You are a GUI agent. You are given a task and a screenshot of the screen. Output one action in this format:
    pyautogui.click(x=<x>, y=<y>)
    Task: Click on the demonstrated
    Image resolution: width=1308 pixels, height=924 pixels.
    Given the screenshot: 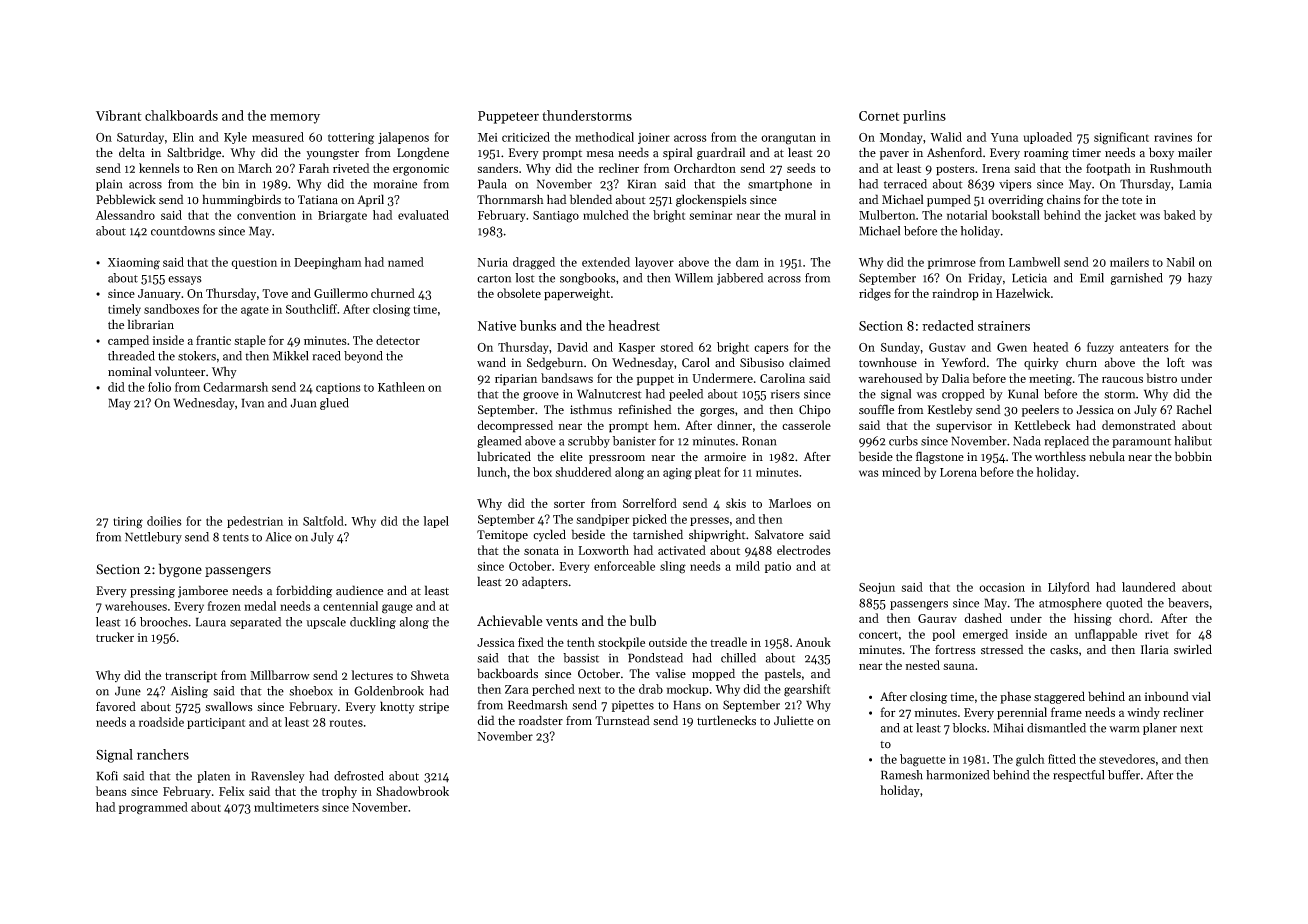 What is the action you would take?
    pyautogui.click(x=1139, y=425)
